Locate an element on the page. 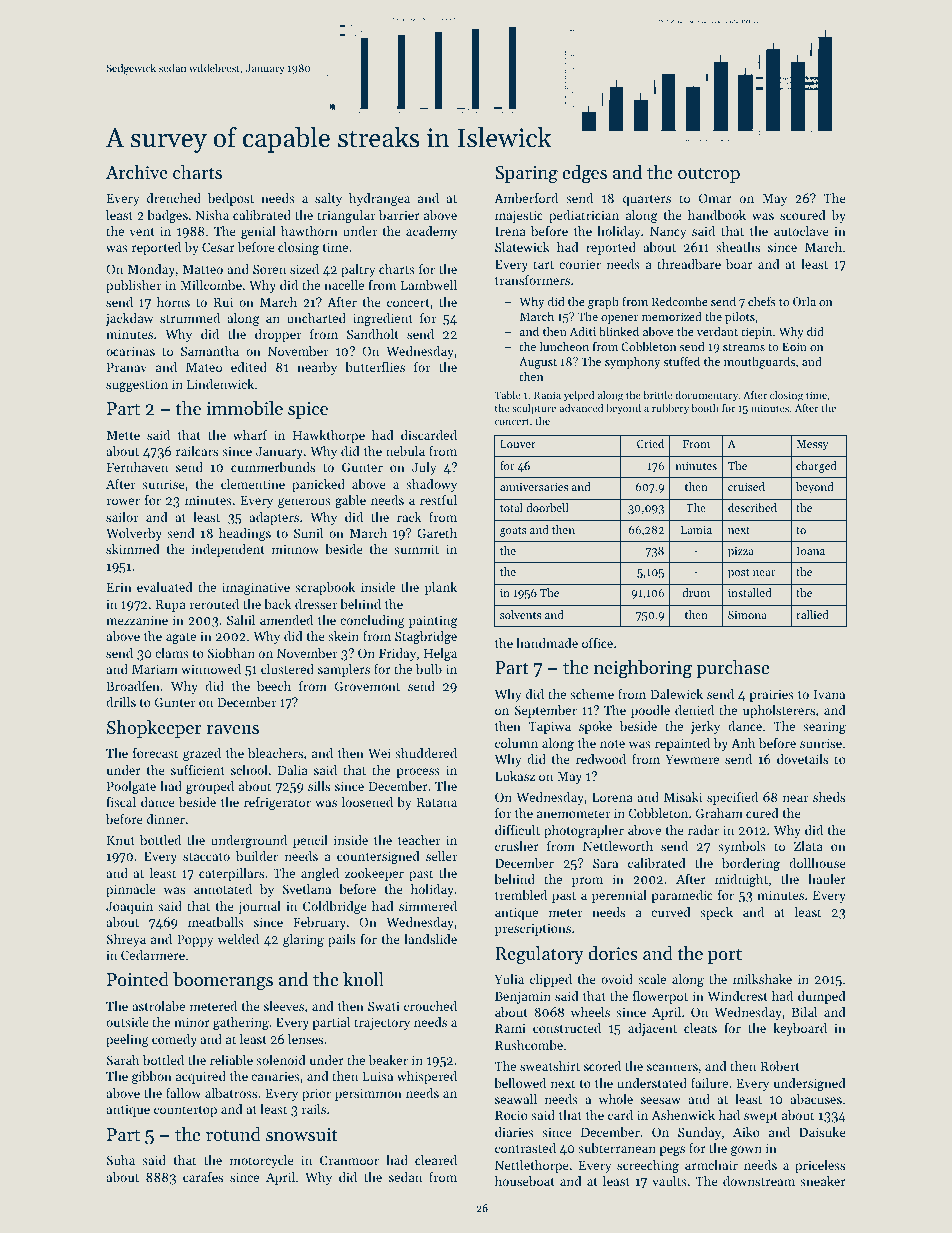 This image has width=952, height=1233. fiscal is located at coordinates (121, 802).
